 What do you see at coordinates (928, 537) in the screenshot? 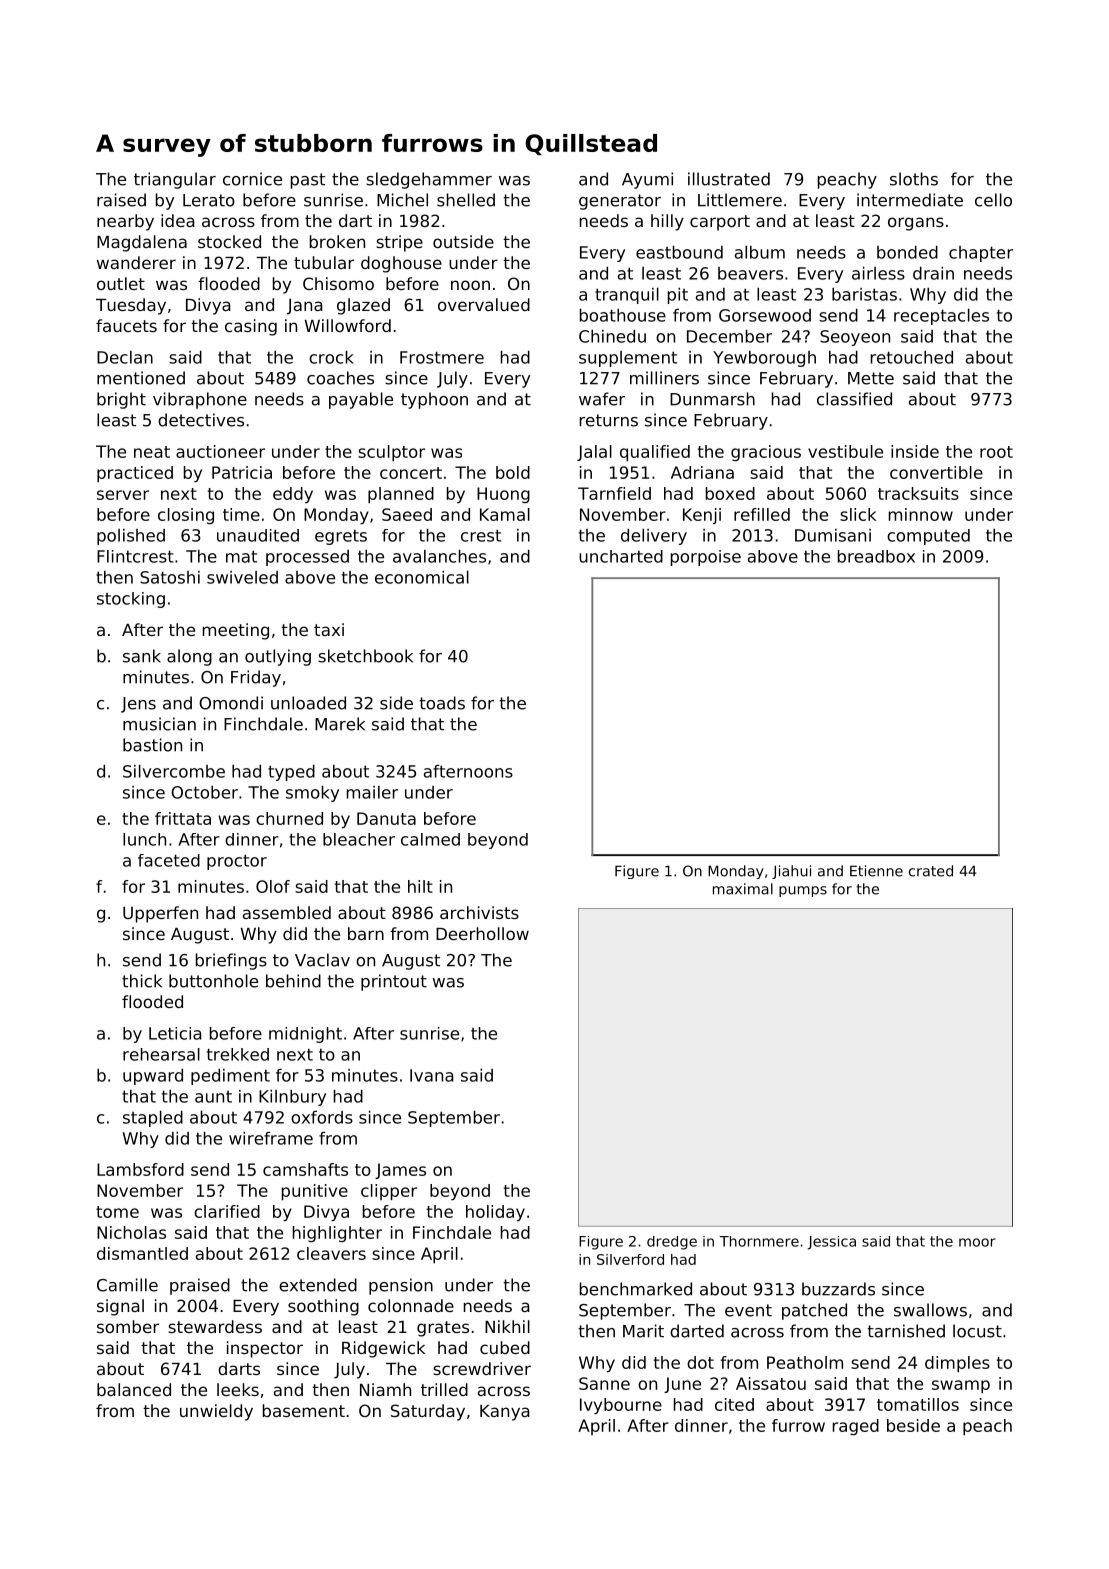
I see `computed` at bounding box center [928, 537].
